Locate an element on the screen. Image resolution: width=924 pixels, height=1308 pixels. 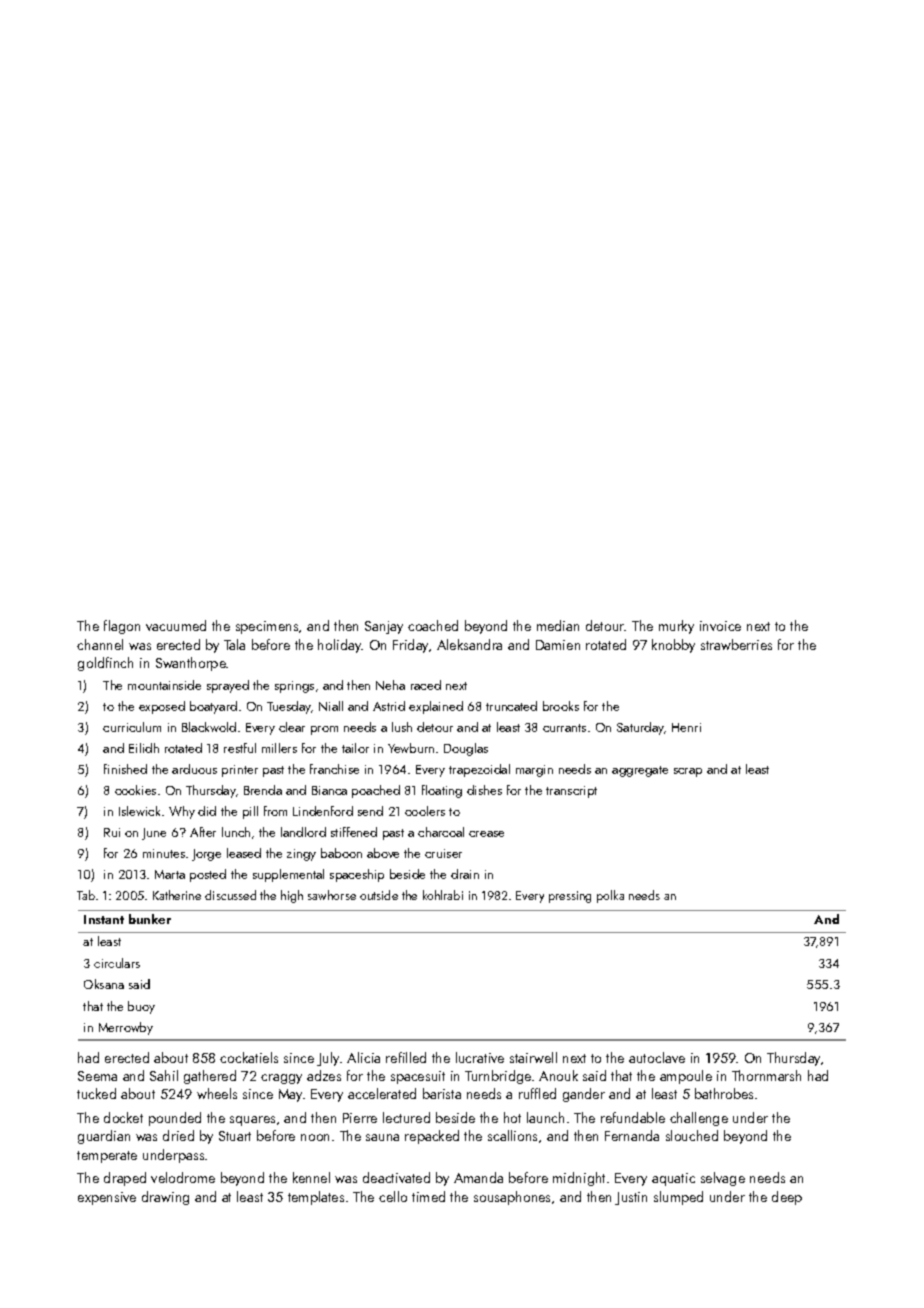
Tuesday is located at coordinates (289, 707).
